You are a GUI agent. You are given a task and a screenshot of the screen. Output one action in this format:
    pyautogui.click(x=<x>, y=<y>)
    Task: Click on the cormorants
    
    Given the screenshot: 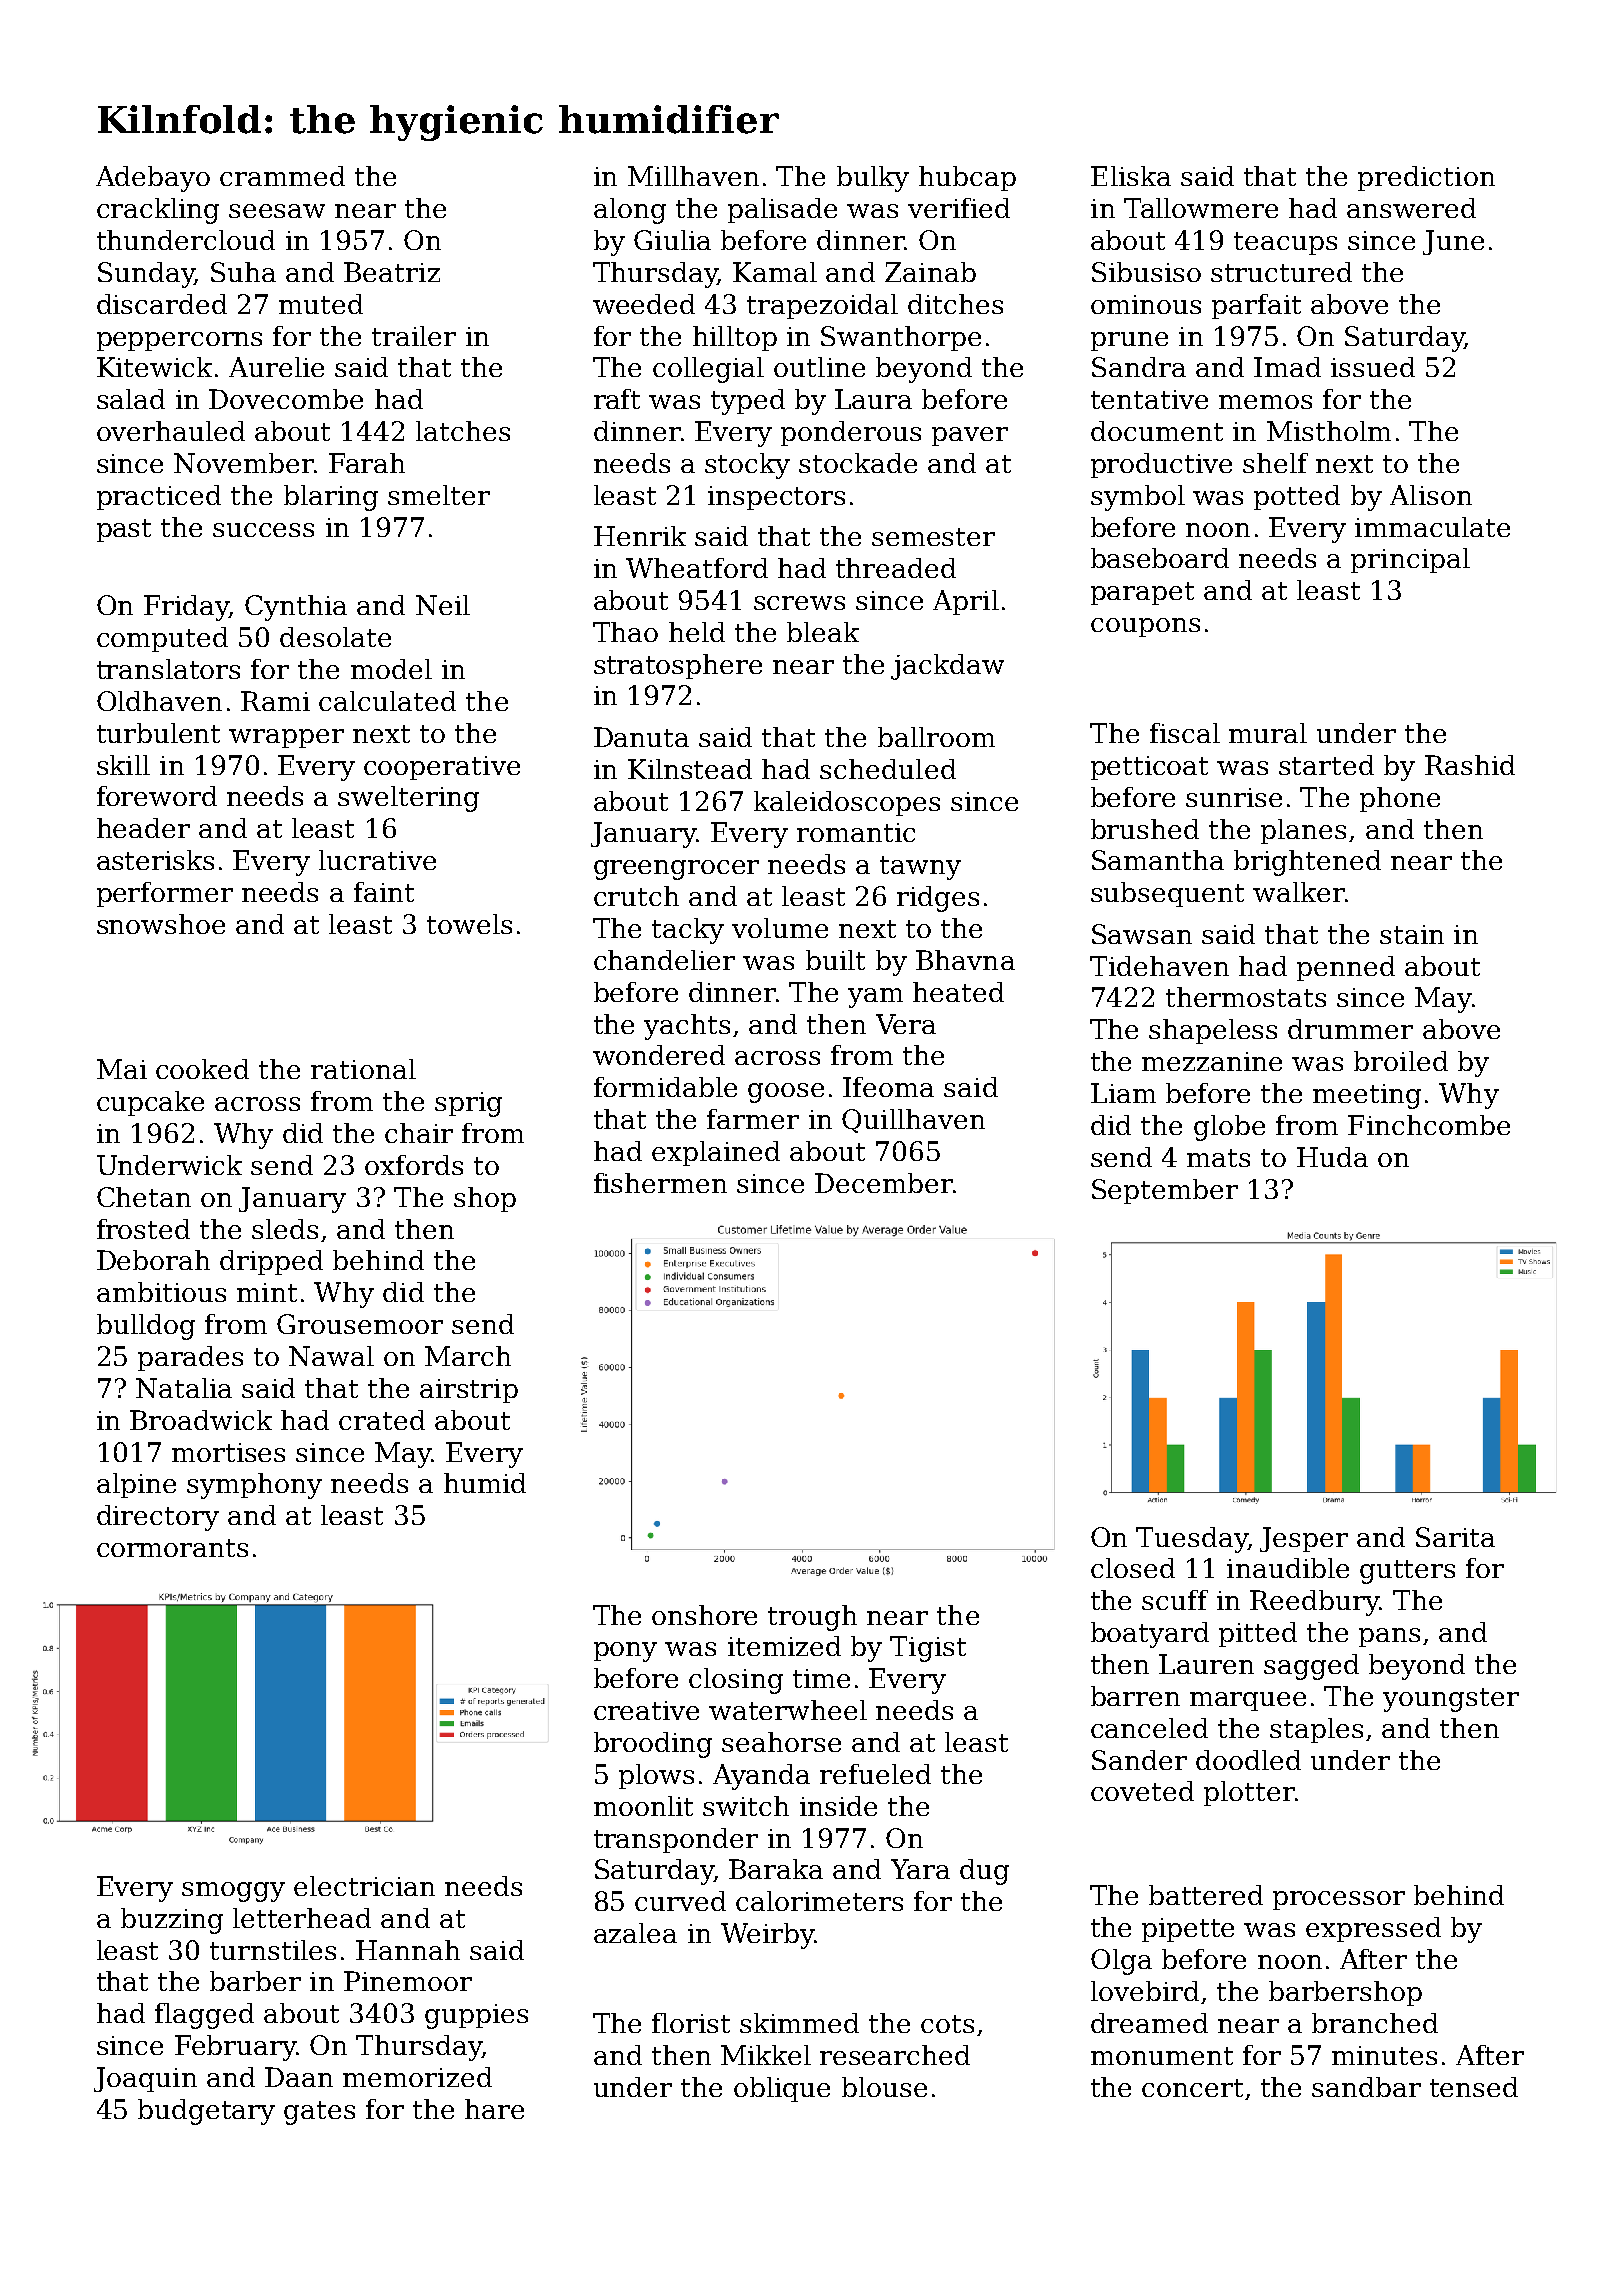 What is the action you would take?
    pyautogui.click(x=172, y=1548)
